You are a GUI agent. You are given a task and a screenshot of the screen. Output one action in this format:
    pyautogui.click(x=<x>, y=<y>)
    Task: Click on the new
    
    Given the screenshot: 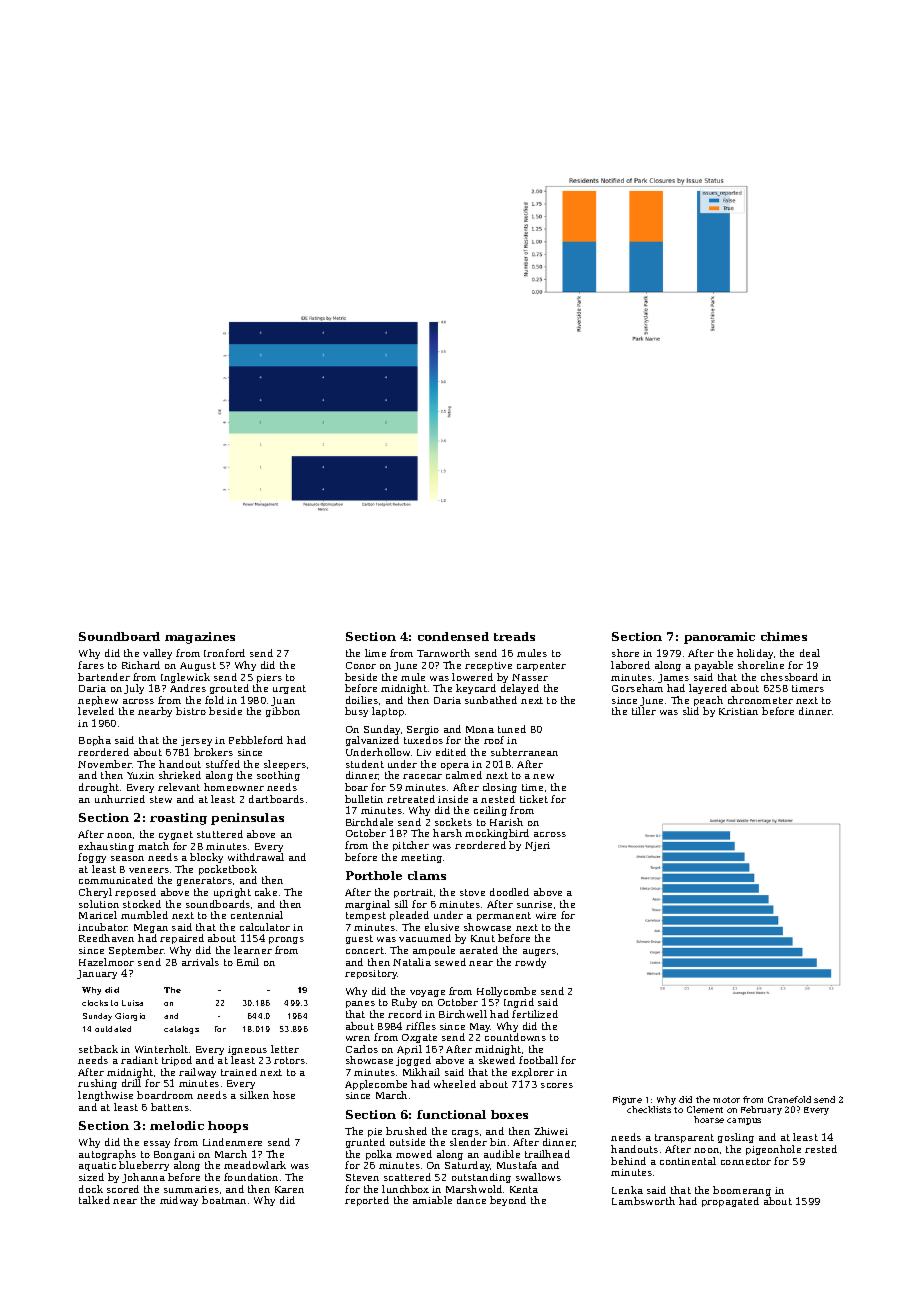 What is the action you would take?
    pyautogui.click(x=543, y=776)
